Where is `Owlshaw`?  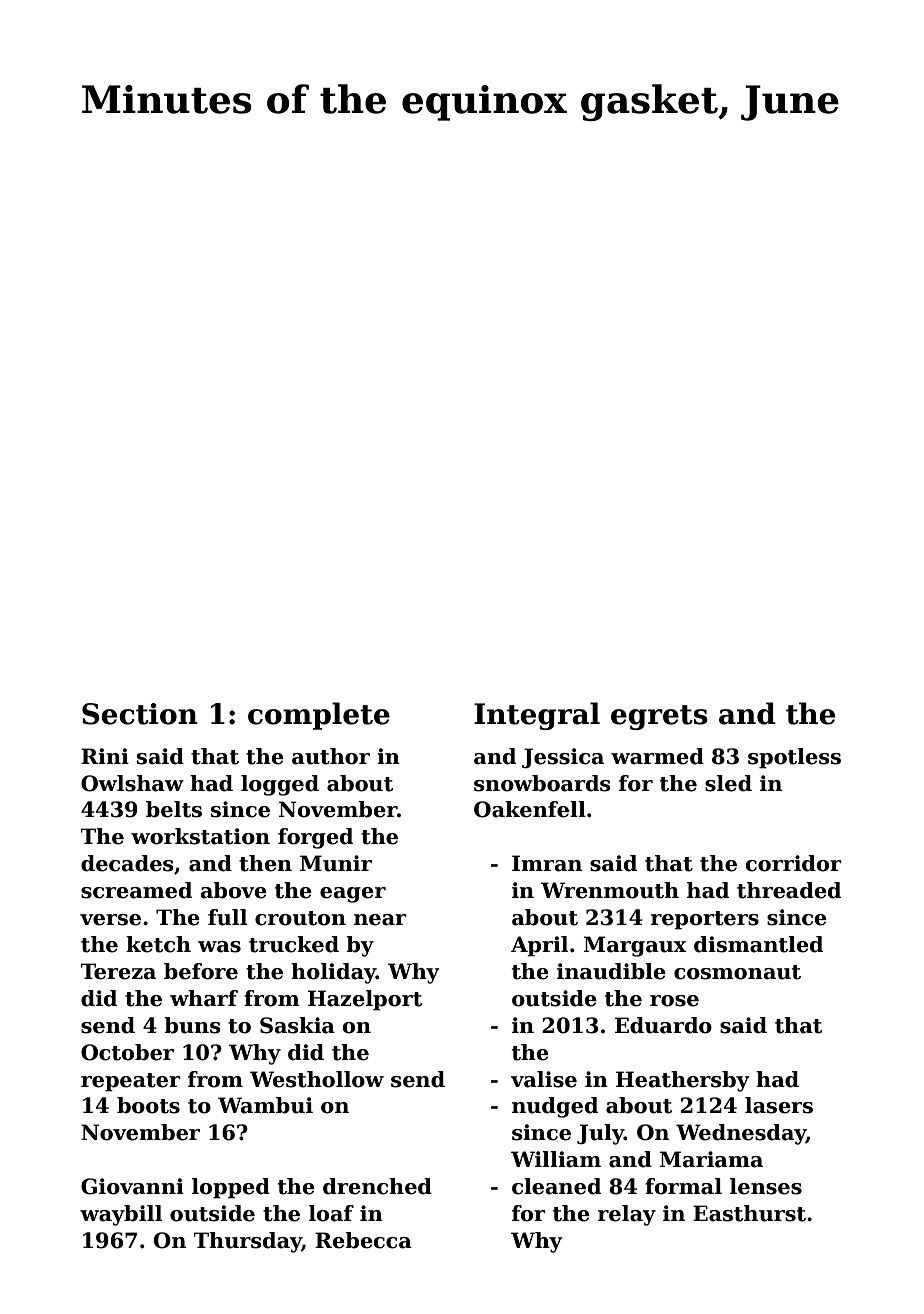 Owlshaw is located at coordinates (132, 783).
